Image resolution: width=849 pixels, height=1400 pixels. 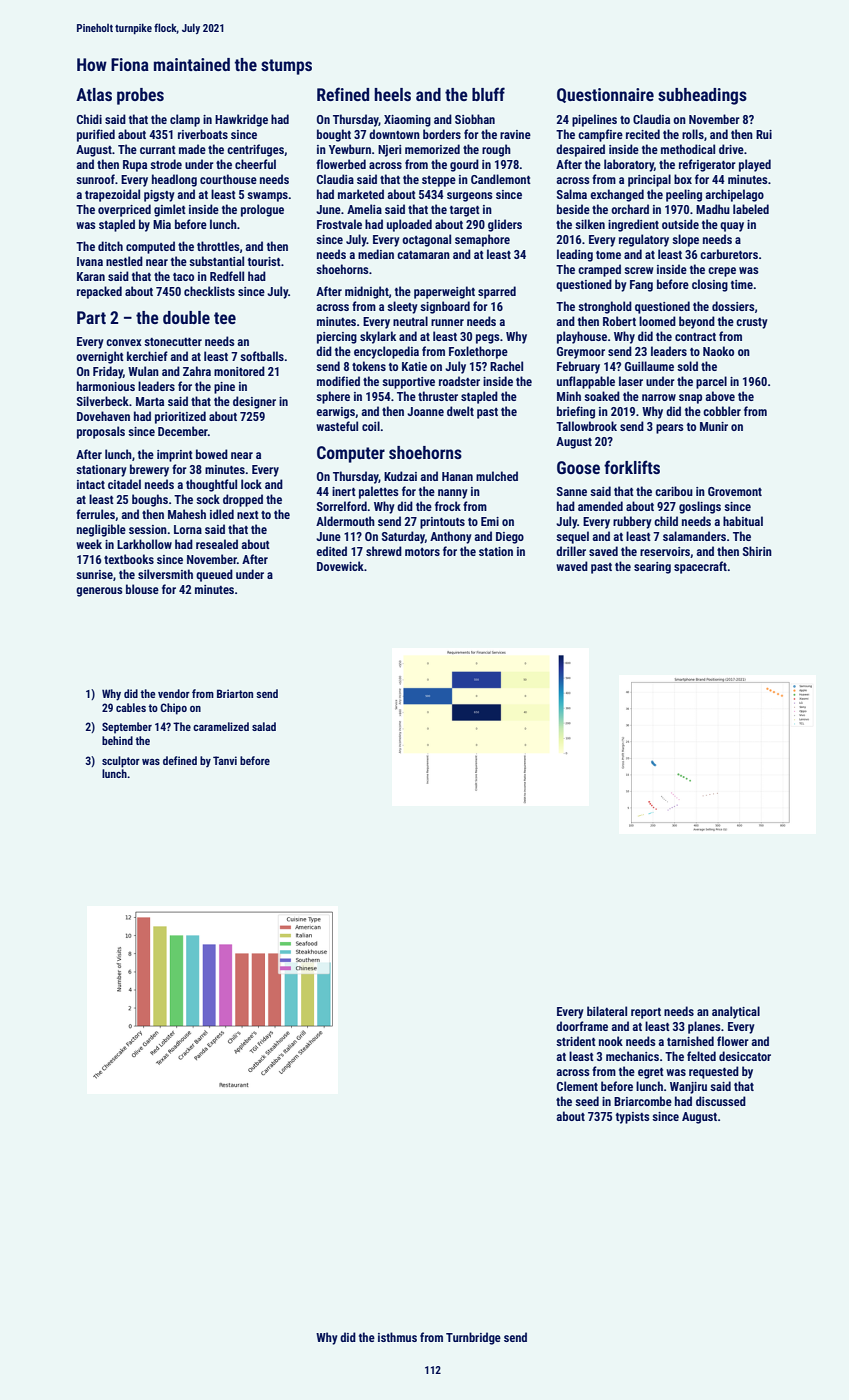 What do you see at coordinates (121, 762) in the screenshot?
I see `sculptor` at bounding box center [121, 762].
